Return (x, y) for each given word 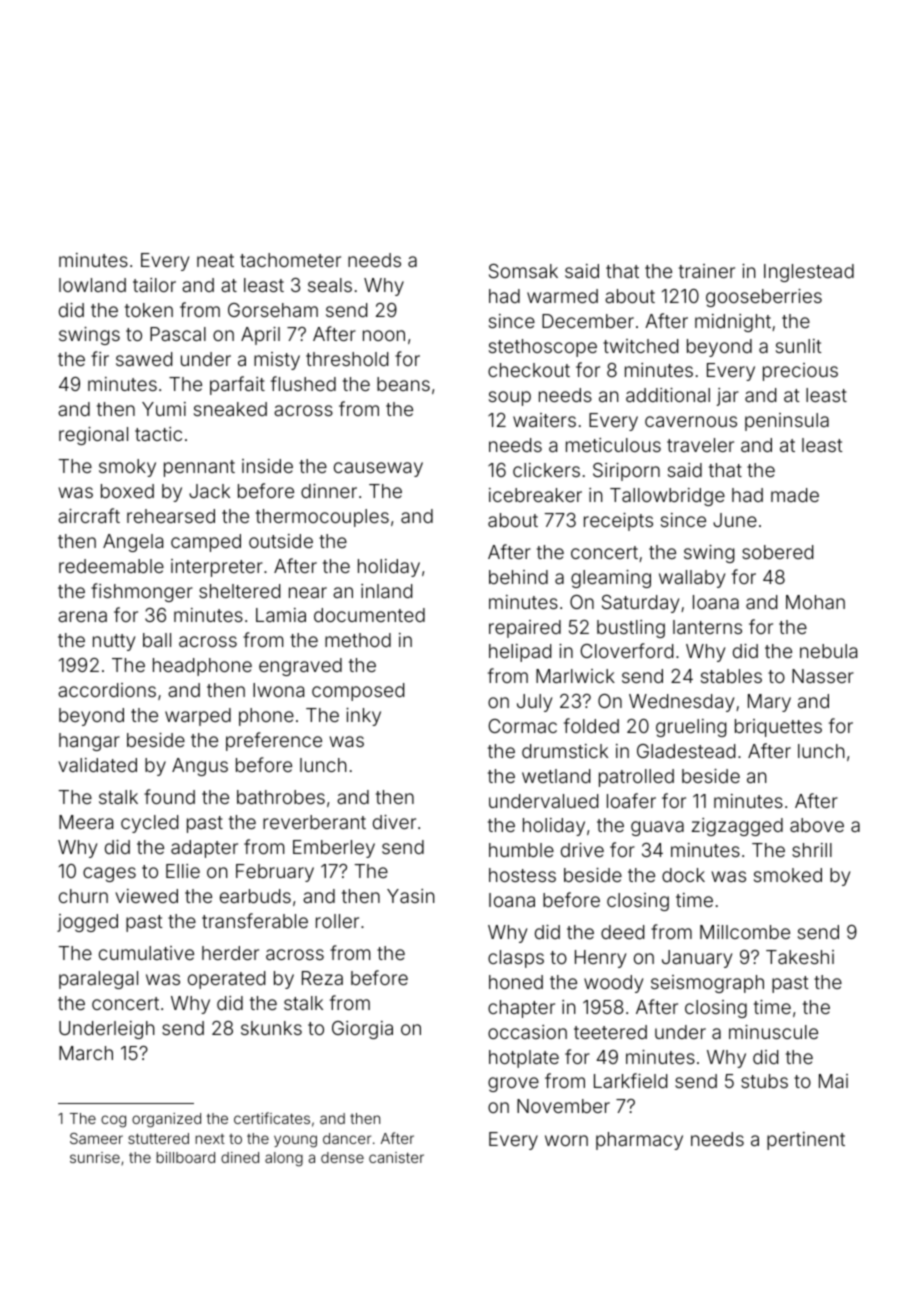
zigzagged (737, 827)
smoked (788, 875)
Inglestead (809, 273)
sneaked (230, 409)
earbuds (255, 896)
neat (215, 260)
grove (513, 1084)
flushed (303, 383)
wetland (556, 776)
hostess (522, 875)
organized (166, 1120)
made (795, 495)
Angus (200, 767)
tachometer (290, 260)
